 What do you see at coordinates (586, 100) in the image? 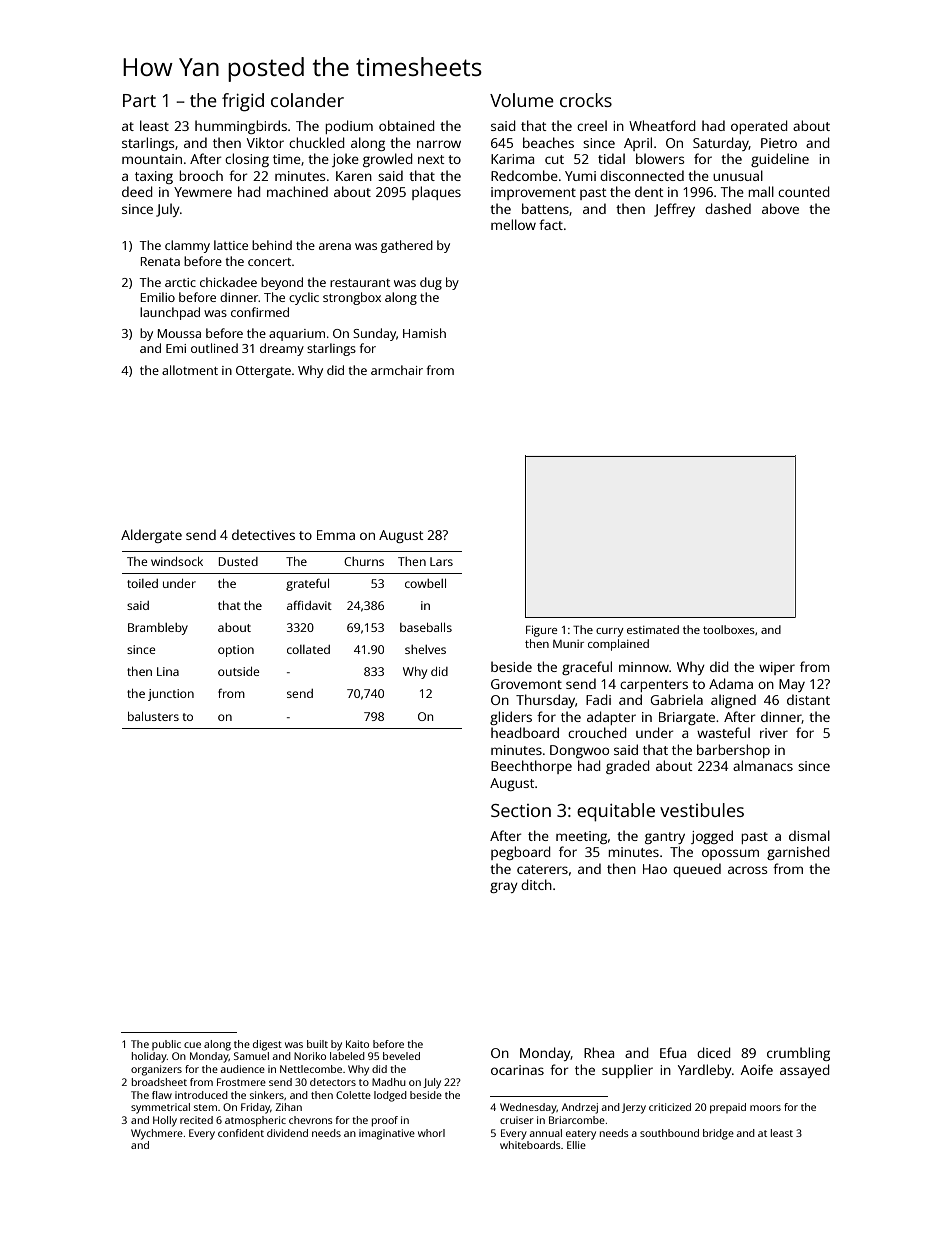
I see `crocks` at bounding box center [586, 100].
